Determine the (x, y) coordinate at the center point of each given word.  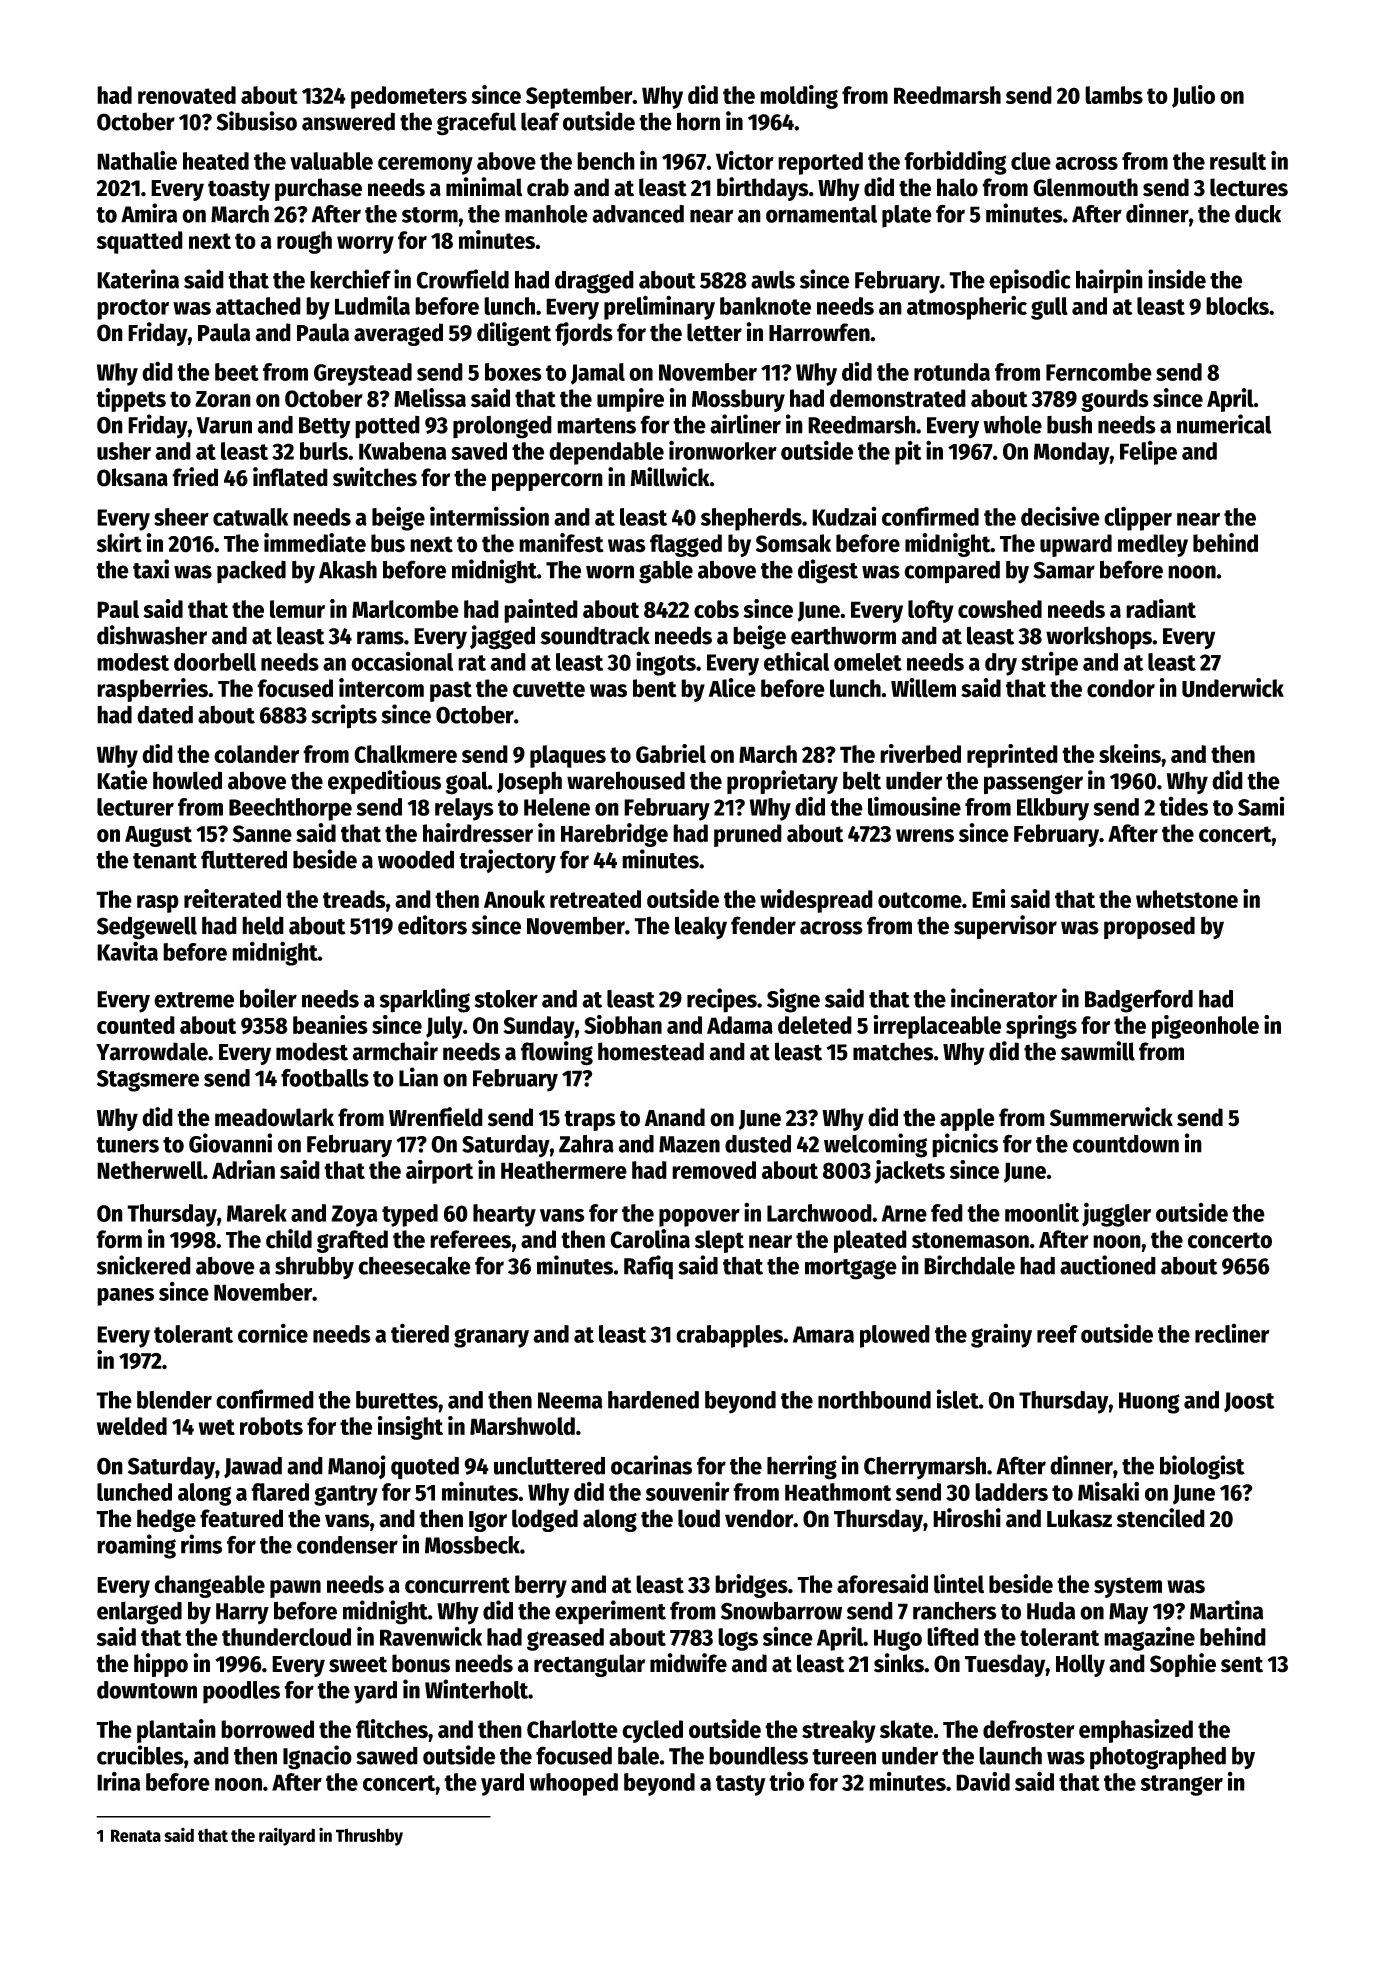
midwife (688, 1663)
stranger (1182, 1785)
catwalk (250, 517)
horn (698, 121)
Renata (136, 1835)
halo (957, 187)
